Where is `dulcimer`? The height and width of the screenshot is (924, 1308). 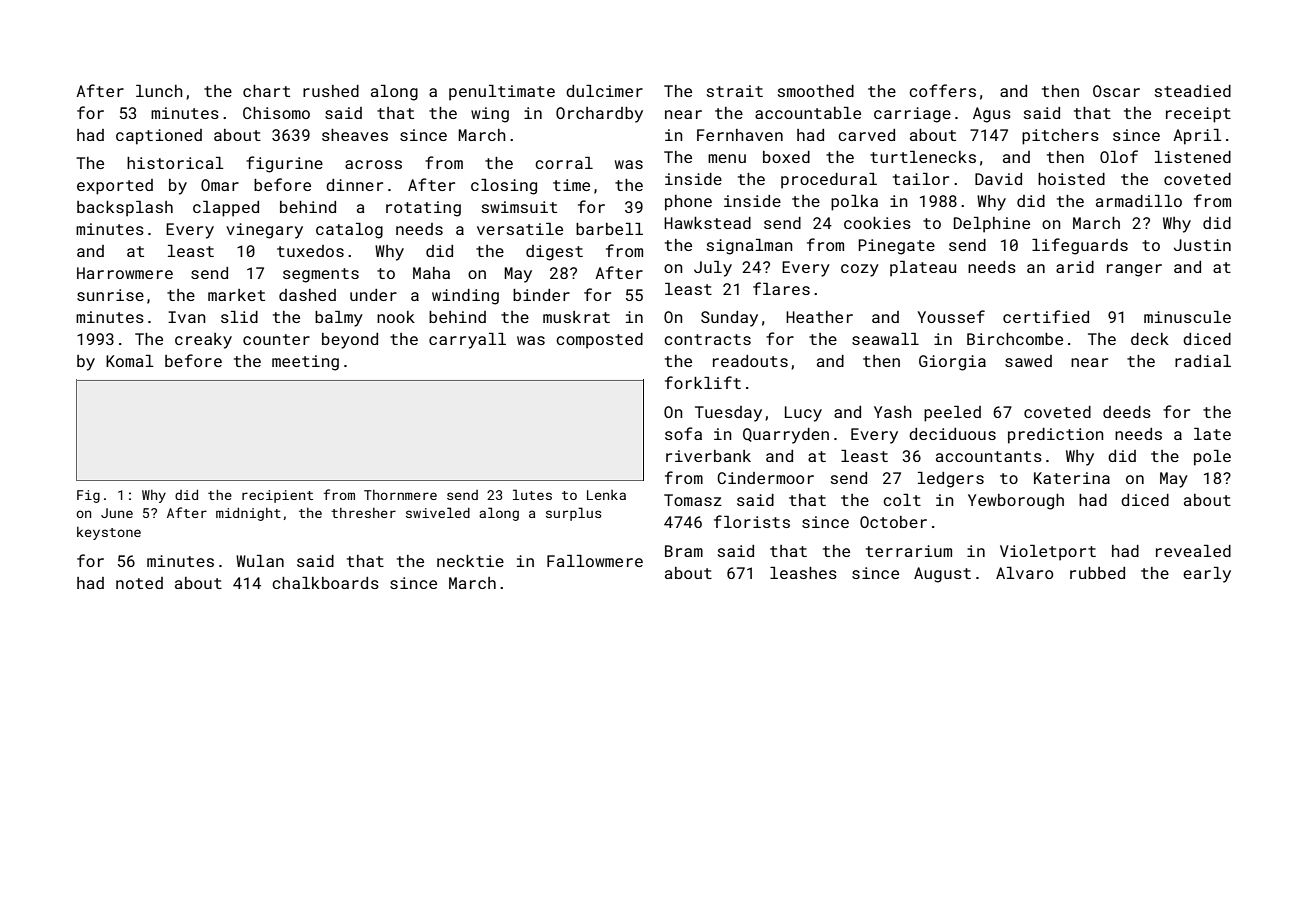
dulcimer is located at coordinates (604, 91).
